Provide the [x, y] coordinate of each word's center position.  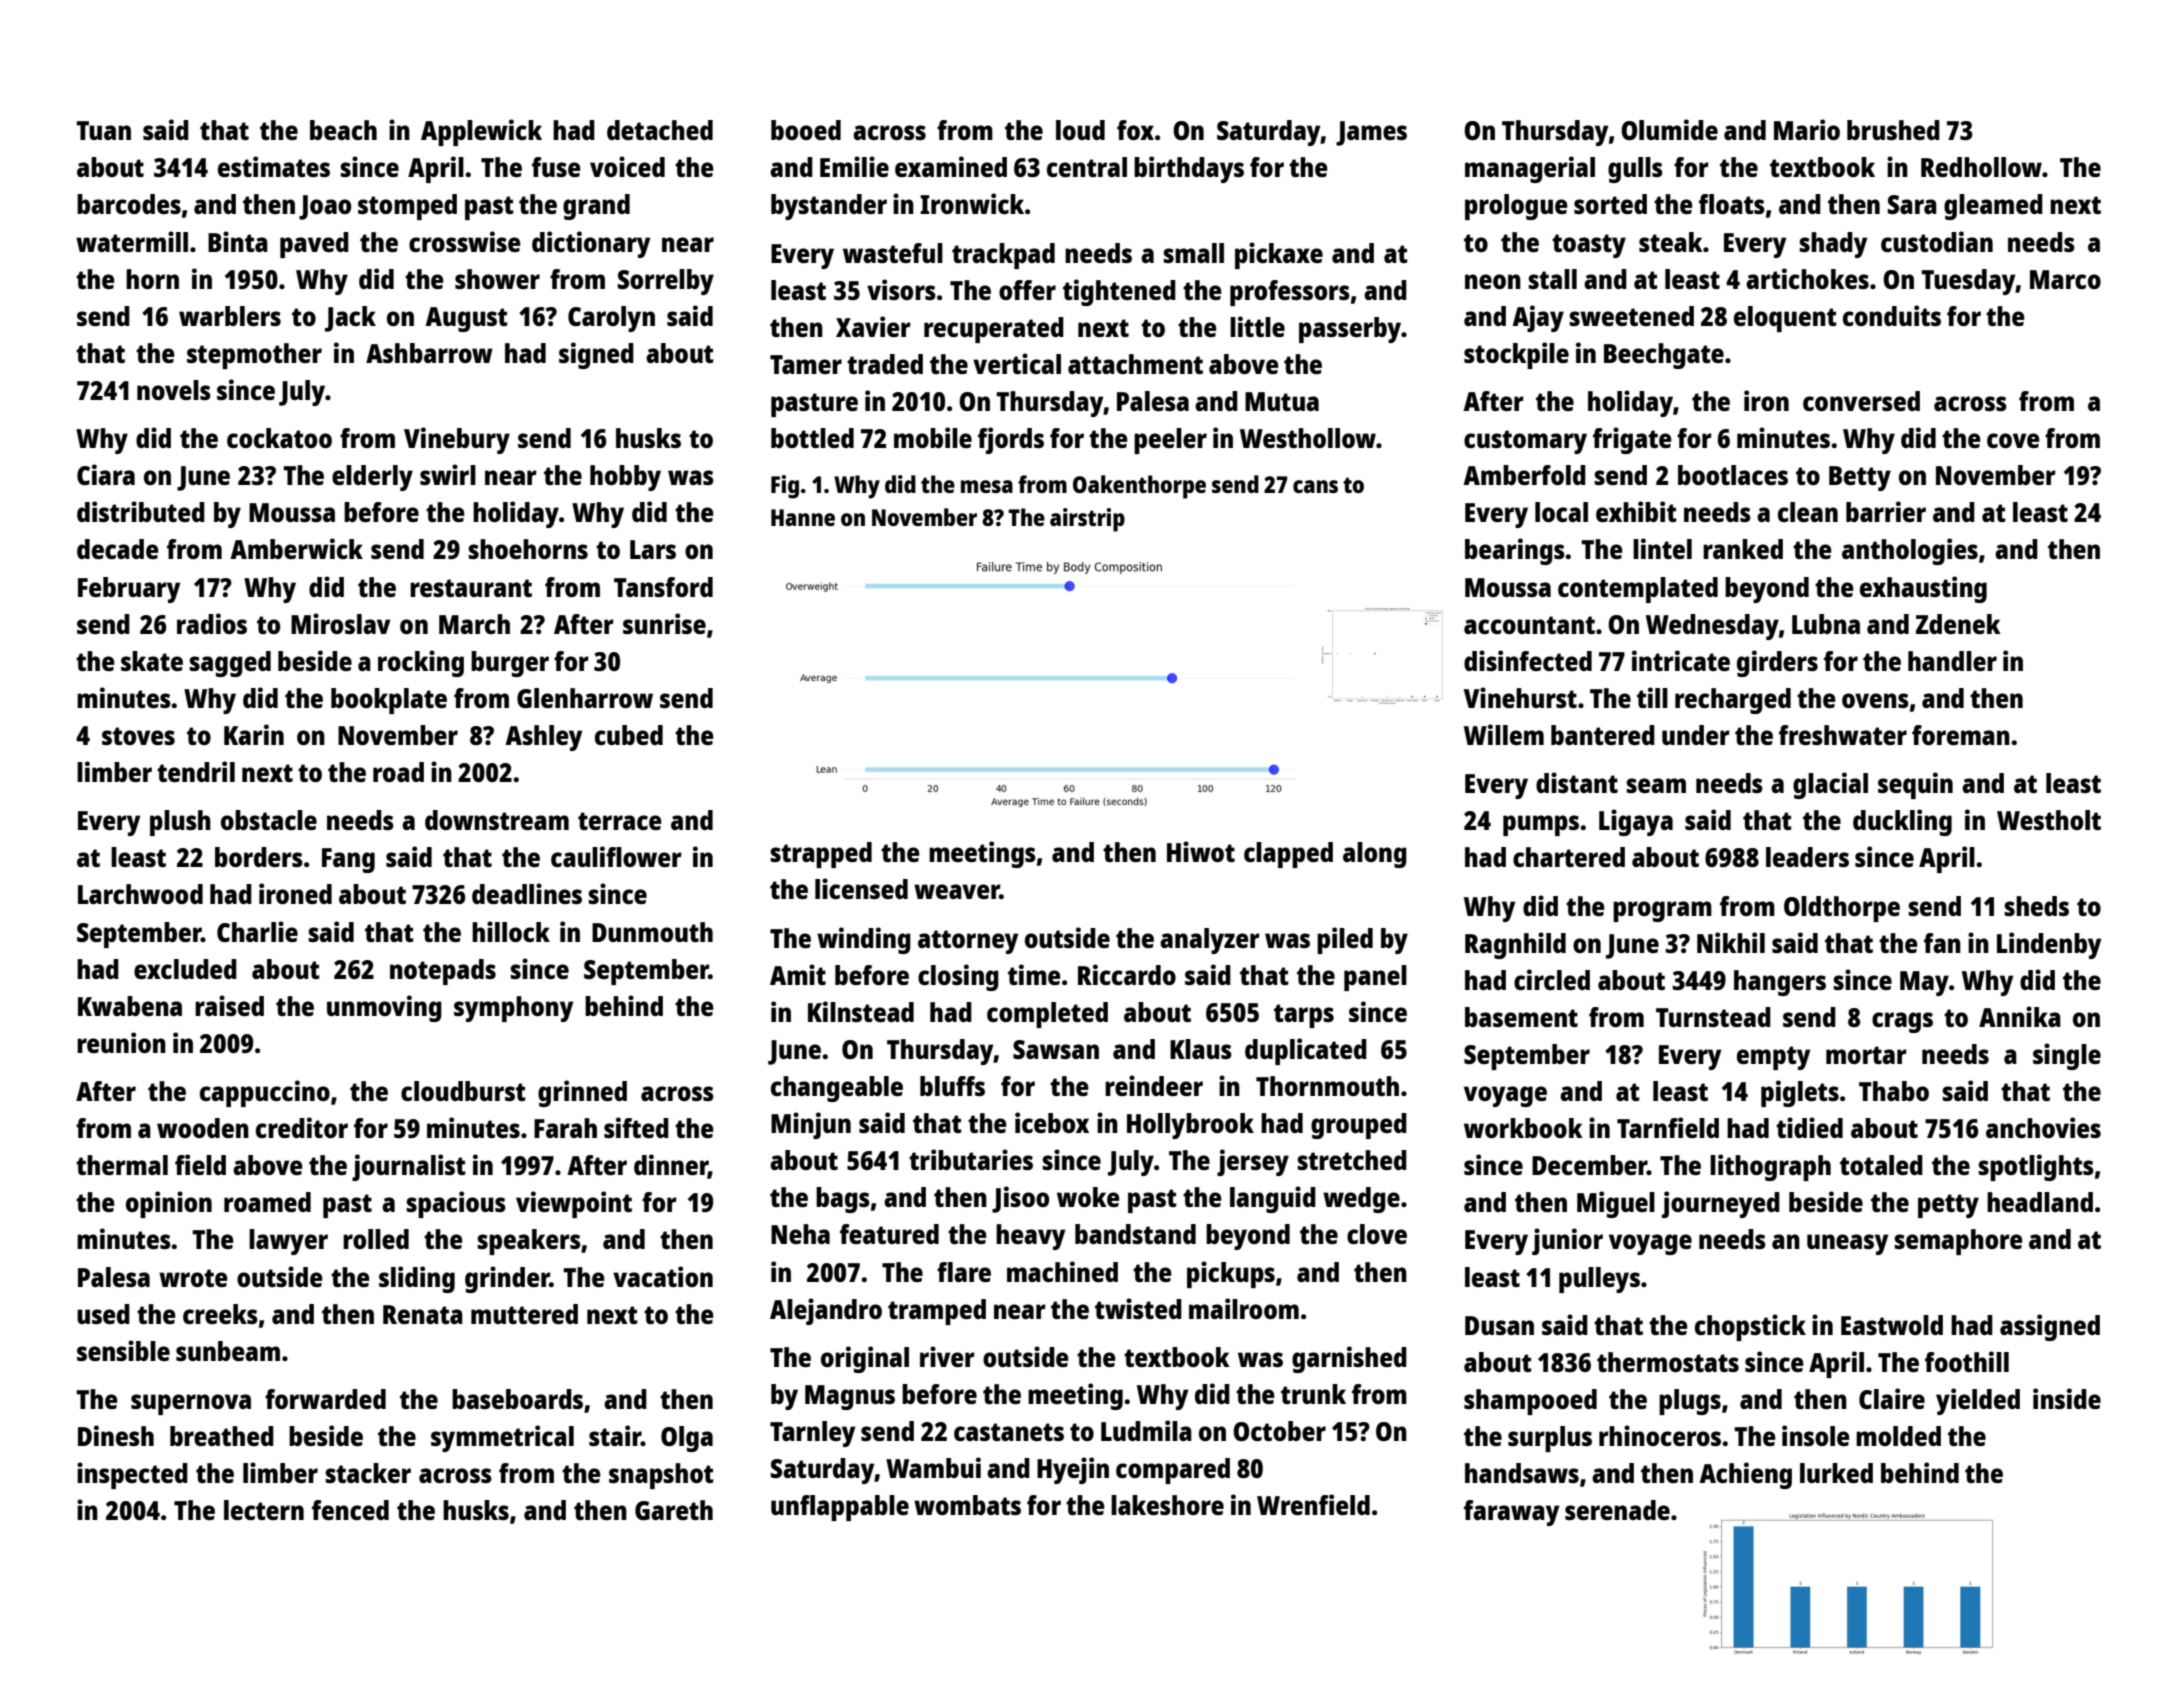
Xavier [873, 326]
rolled [376, 1239]
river [947, 1356]
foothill [1967, 1361]
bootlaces [1733, 475]
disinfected [1528, 660]
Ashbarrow [429, 353]
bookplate [389, 701]
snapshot [661, 1476]
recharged [1733, 701]
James [1371, 133]
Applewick [481, 132]
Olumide [1669, 129]
